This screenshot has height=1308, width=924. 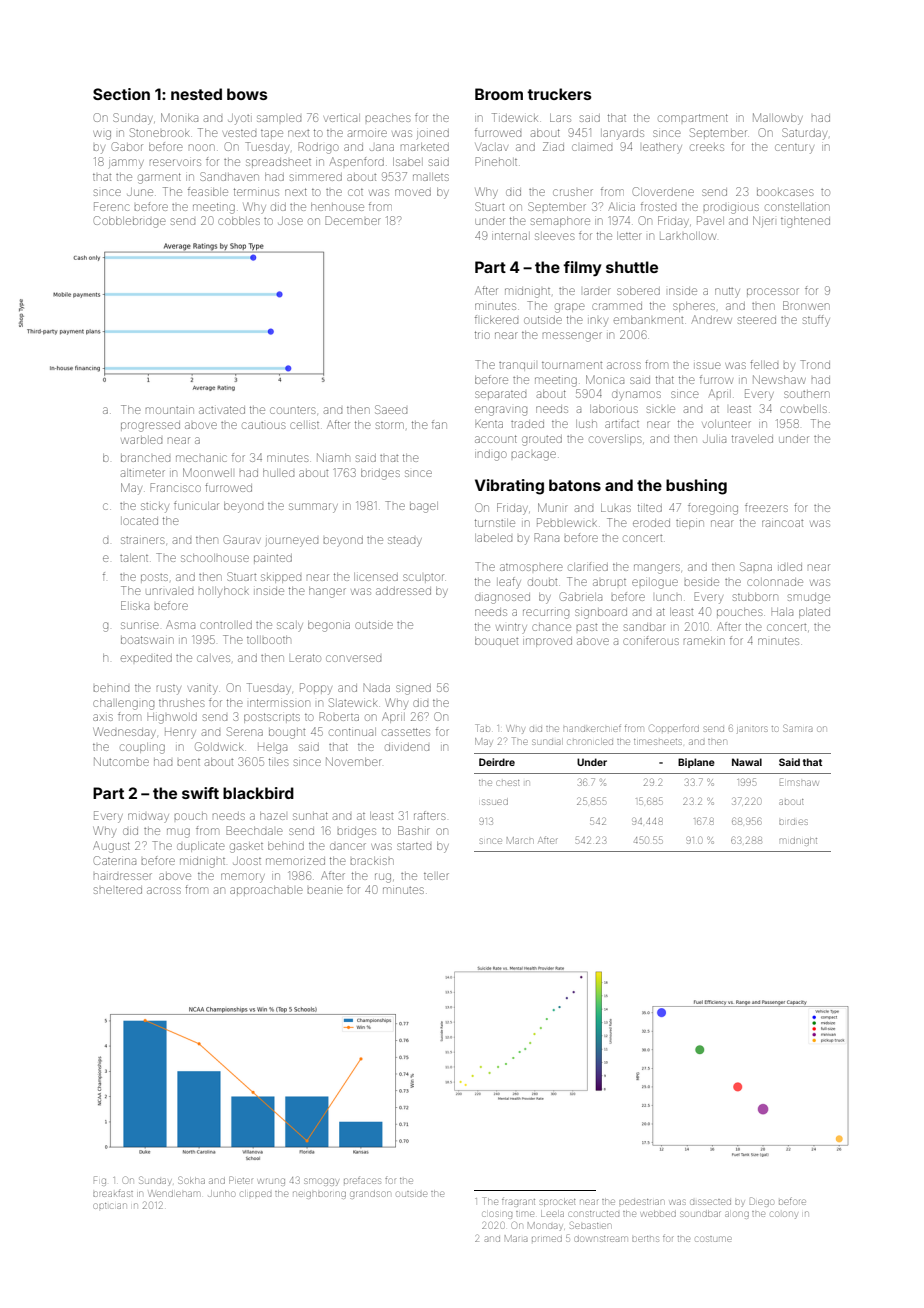 What do you see at coordinates (499, 94) in the screenshot?
I see `Broom` at bounding box center [499, 94].
